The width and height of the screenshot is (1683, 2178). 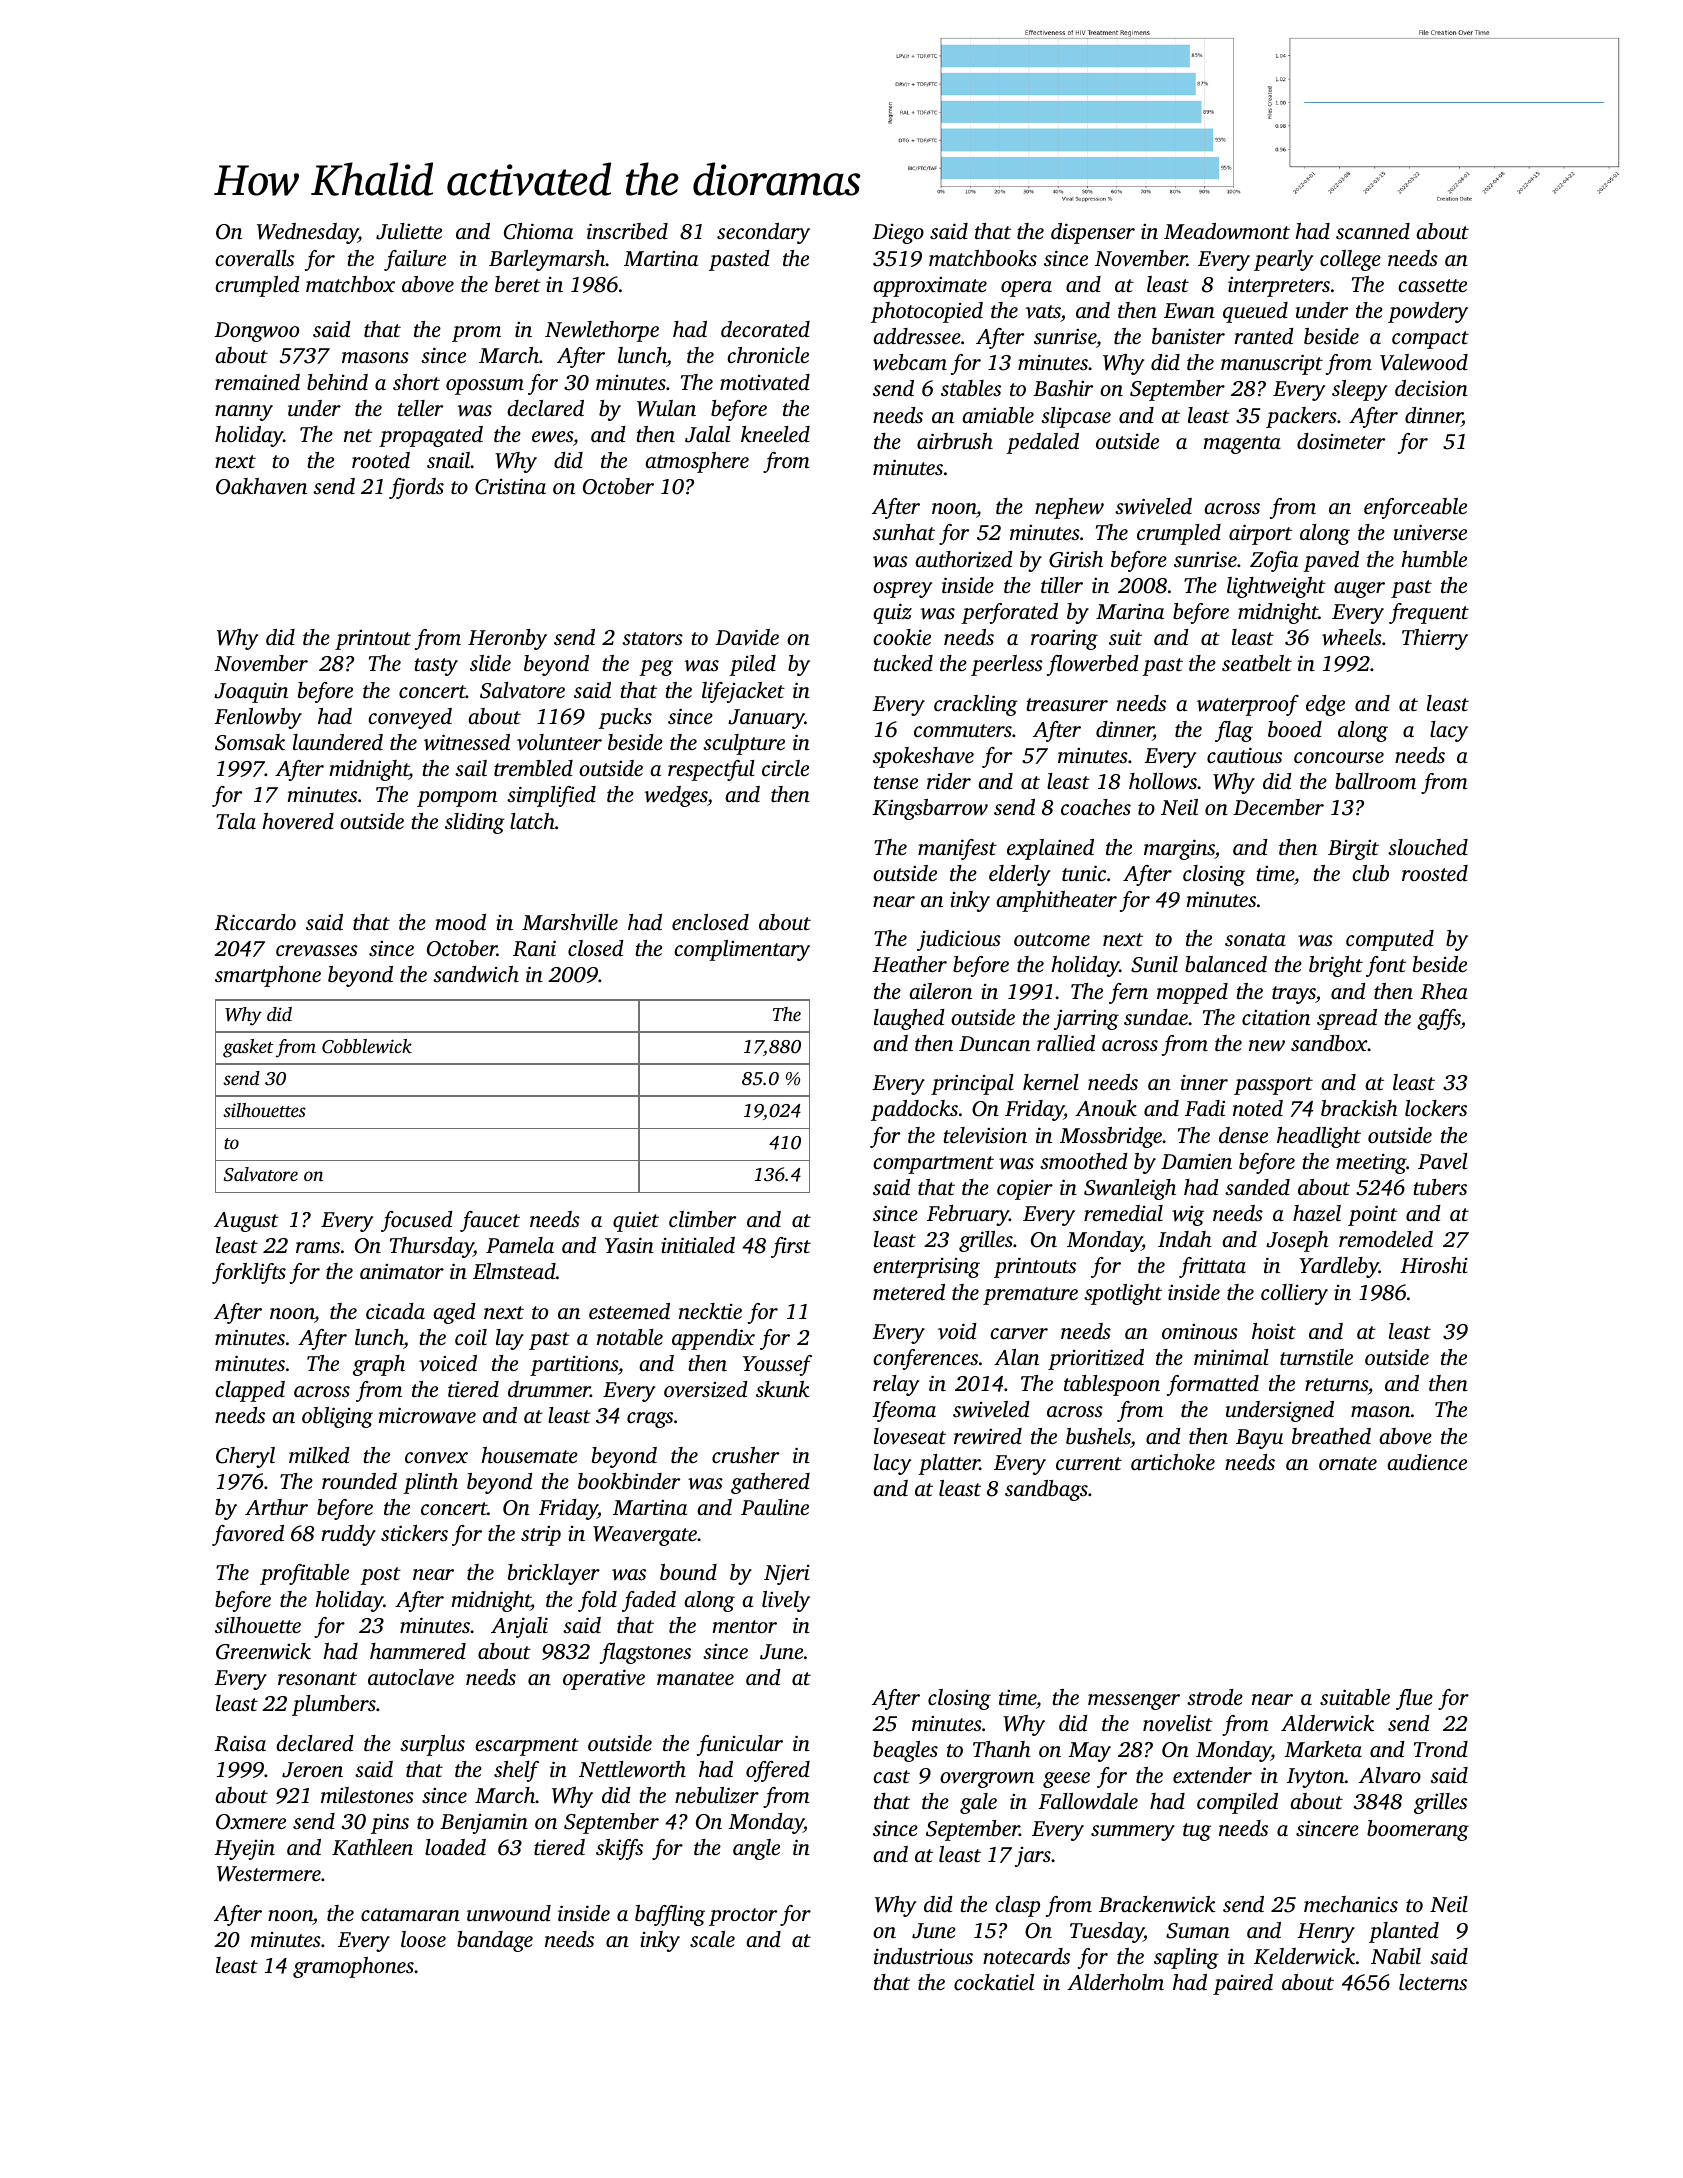 I want to click on bushels, so click(x=1098, y=1436).
